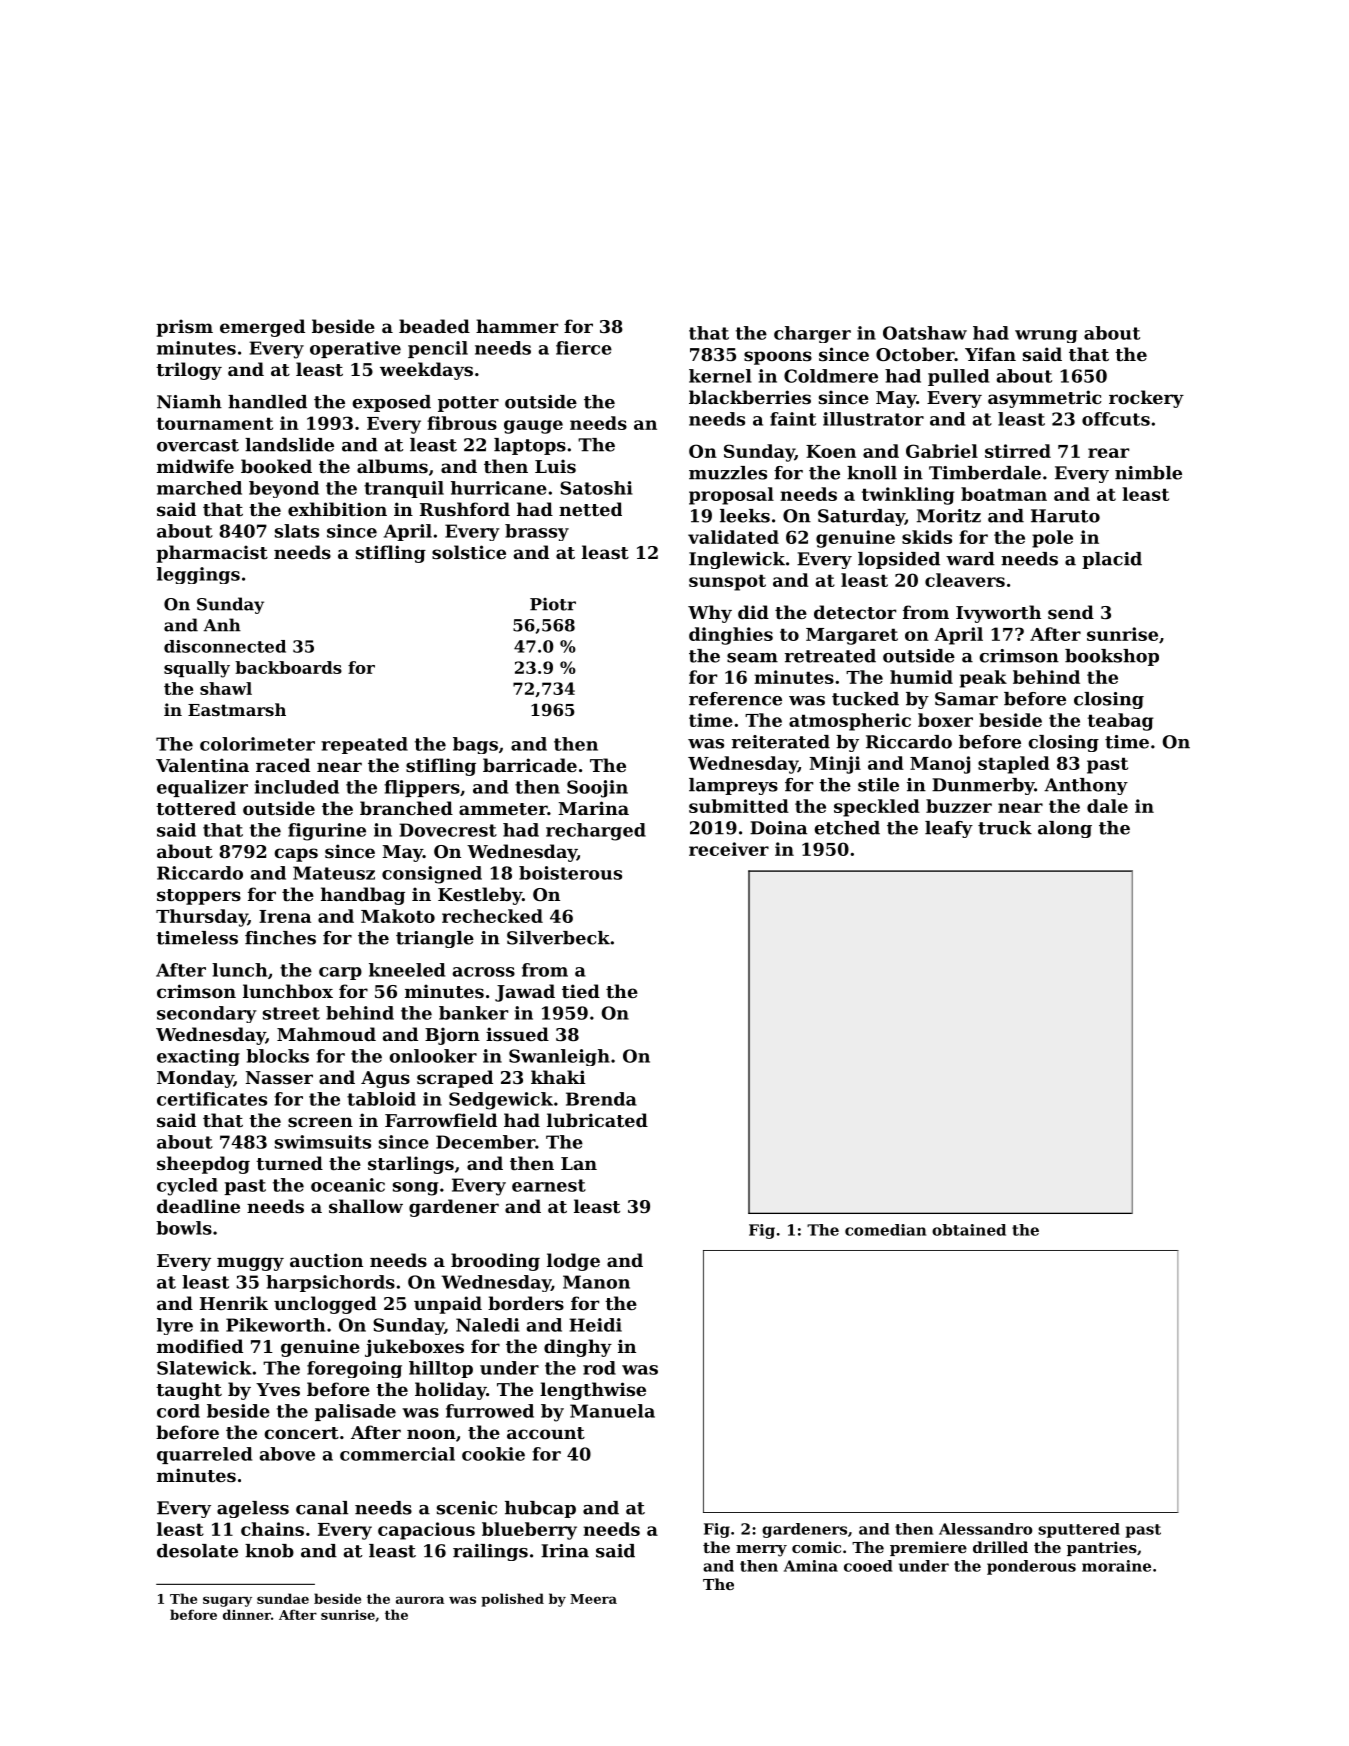 Image resolution: width=1349 pixels, height=1746 pixels. What do you see at coordinates (593, 1599) in the image?
I see `Meera` at bounding box center [593, 1599].
